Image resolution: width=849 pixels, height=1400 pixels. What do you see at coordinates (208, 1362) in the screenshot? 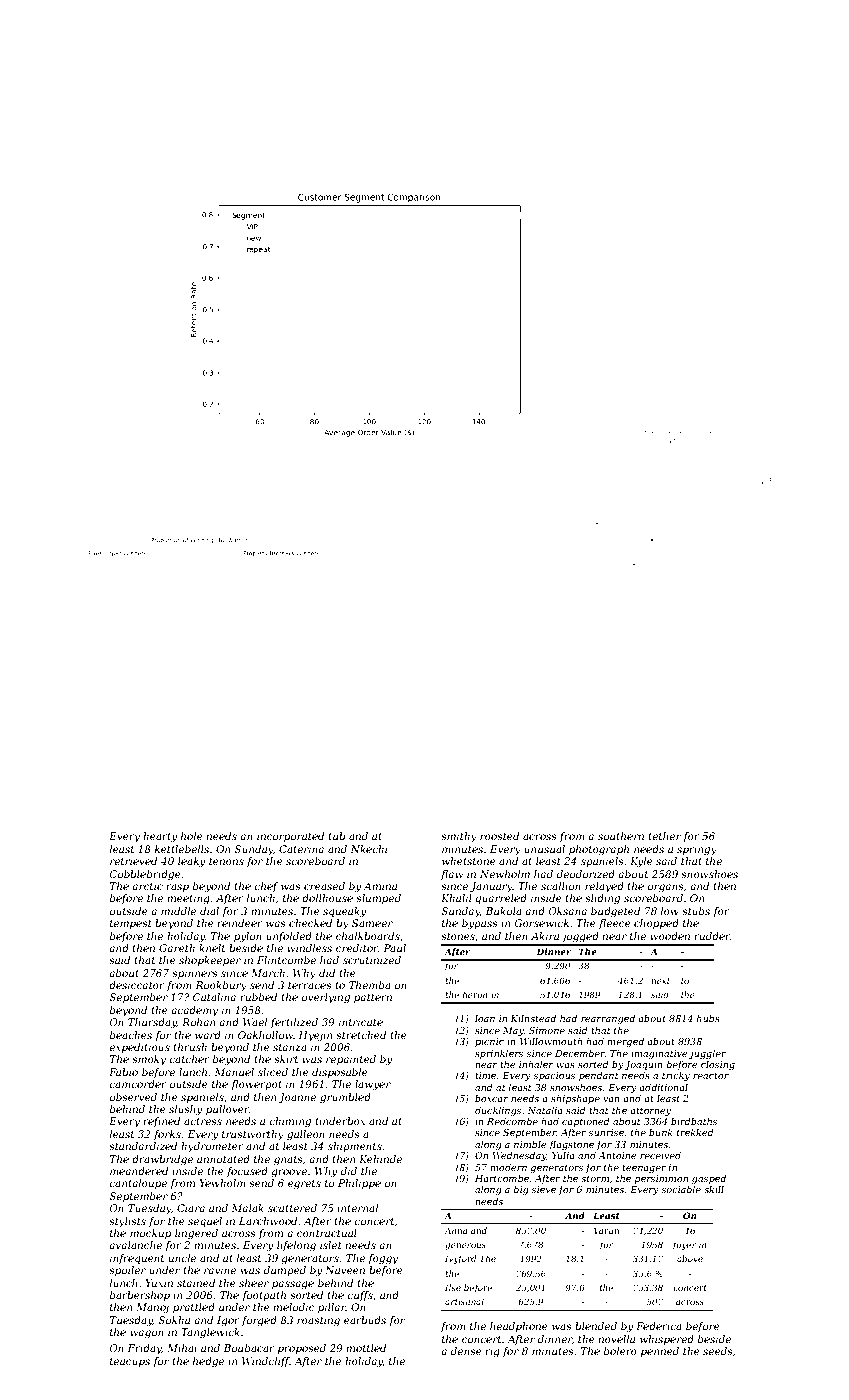
I see `hedge` at bounding box center [208, 1362].
